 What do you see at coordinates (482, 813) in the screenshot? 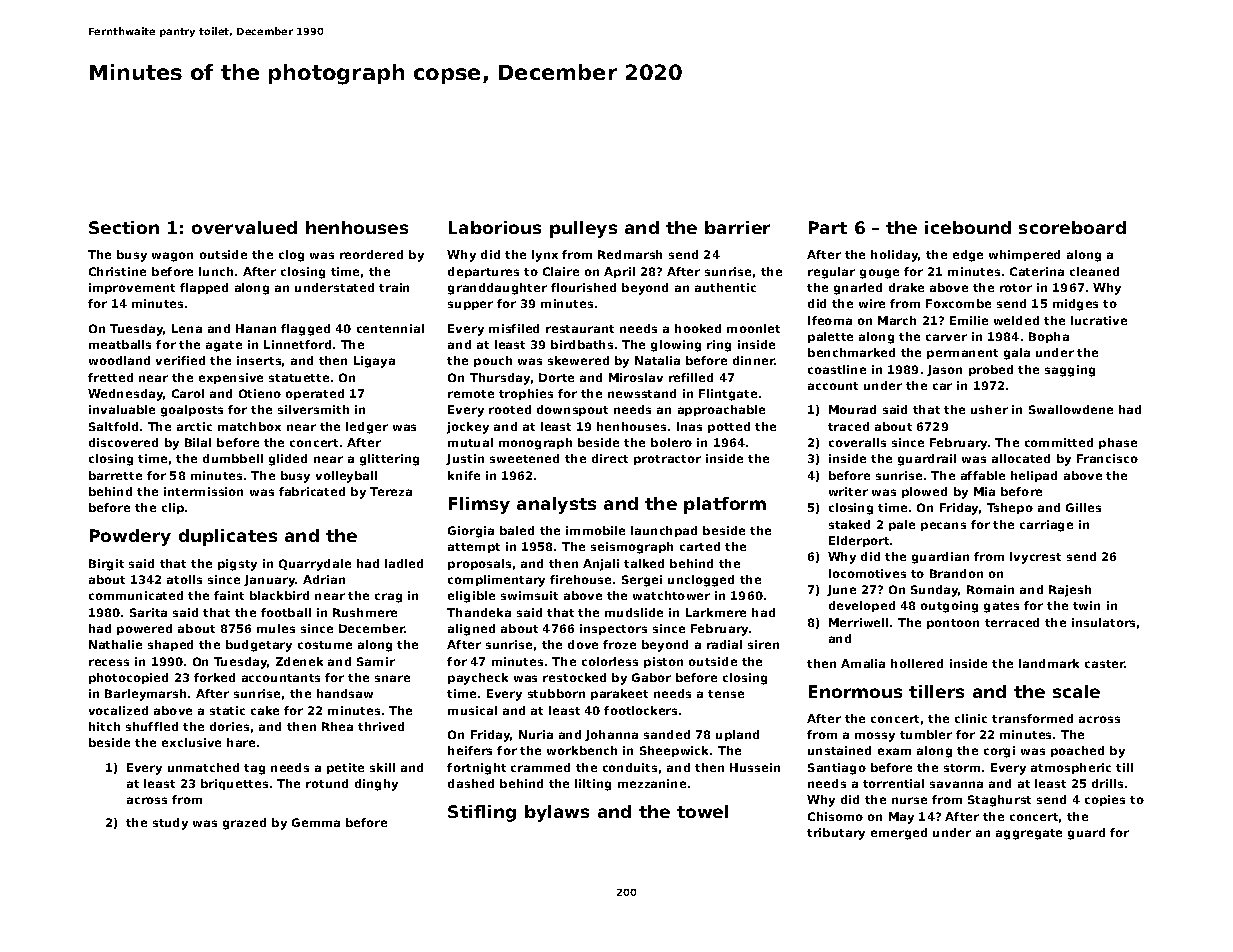
I see `Stifling` at bounding box center [482, 813].
